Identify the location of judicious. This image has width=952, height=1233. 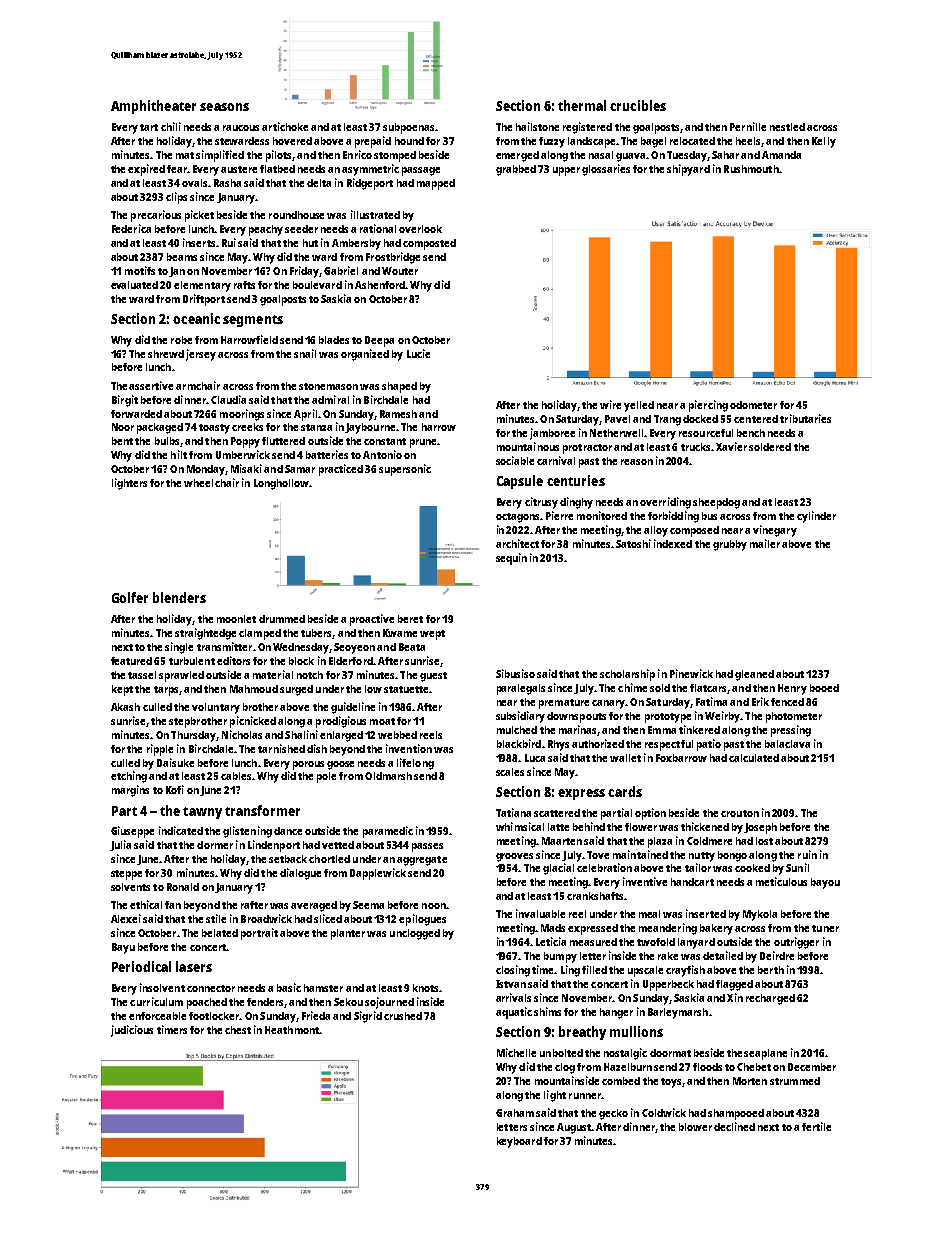
(132, 1031).
